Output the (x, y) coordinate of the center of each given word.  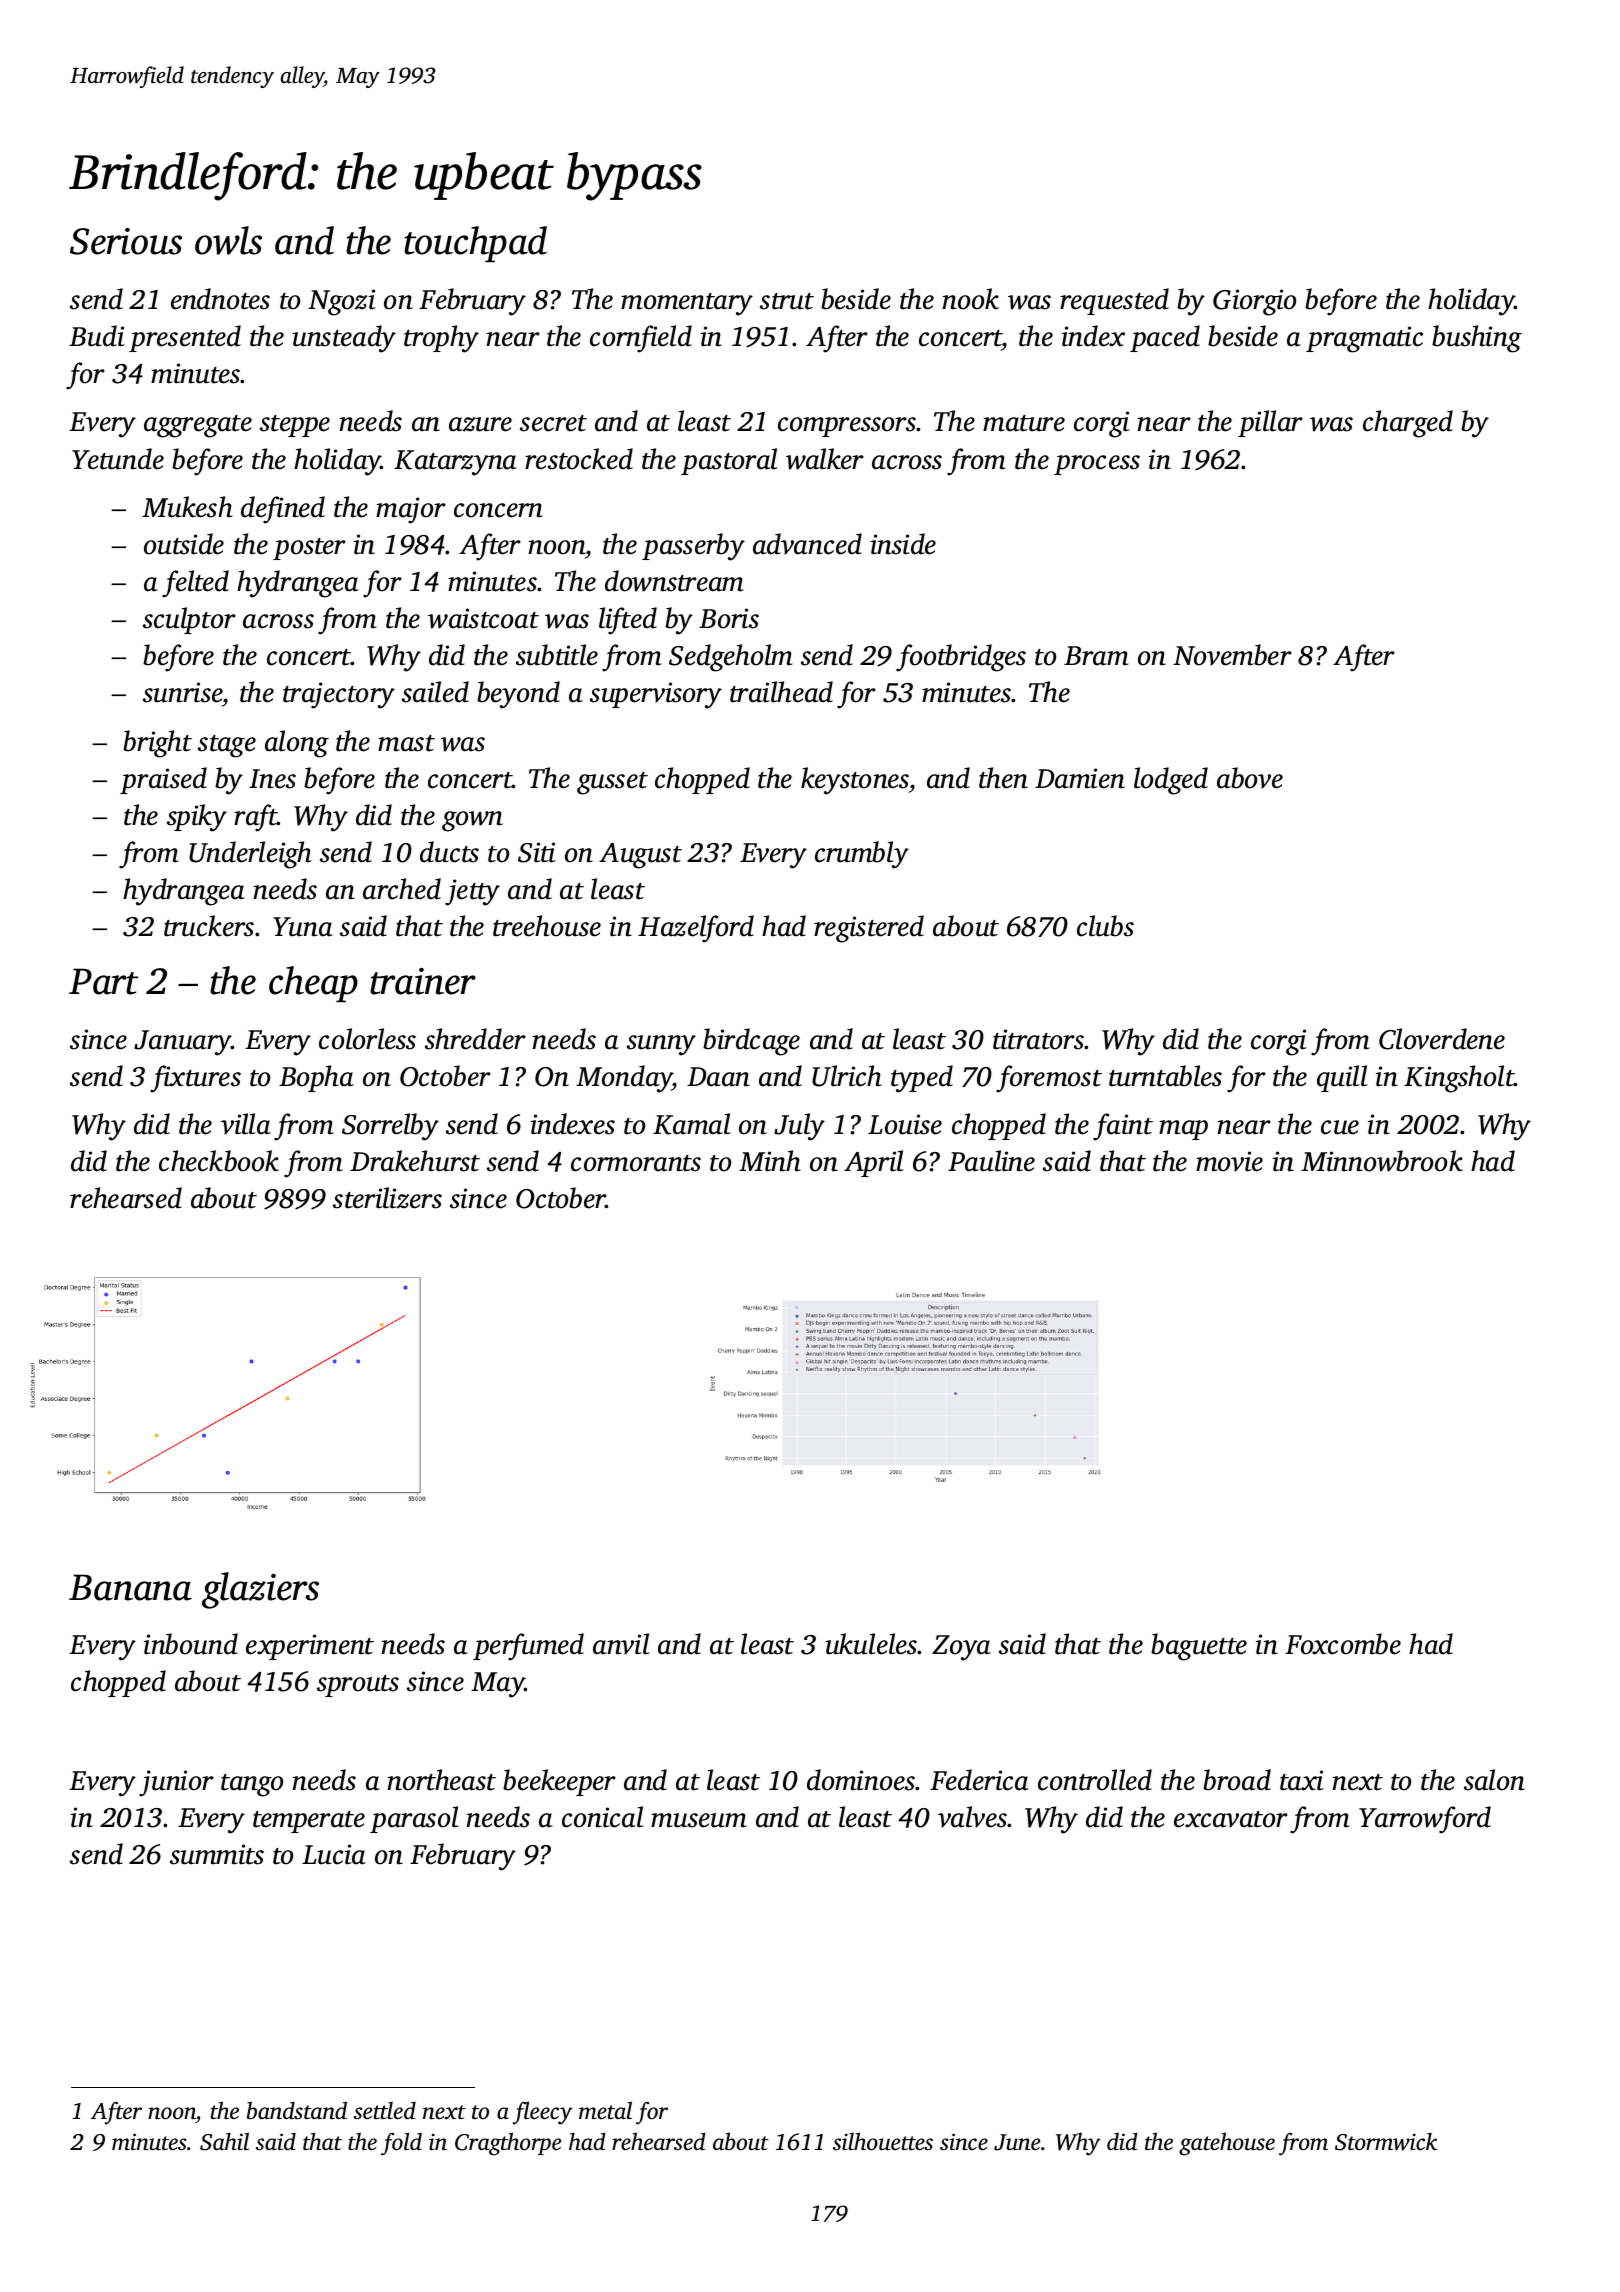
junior (176, 1783)
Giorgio (1254, 302)
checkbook (219, 1161)
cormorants (636, 1163)
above (1250, 778)
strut (787, 301)
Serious (126, 241)
